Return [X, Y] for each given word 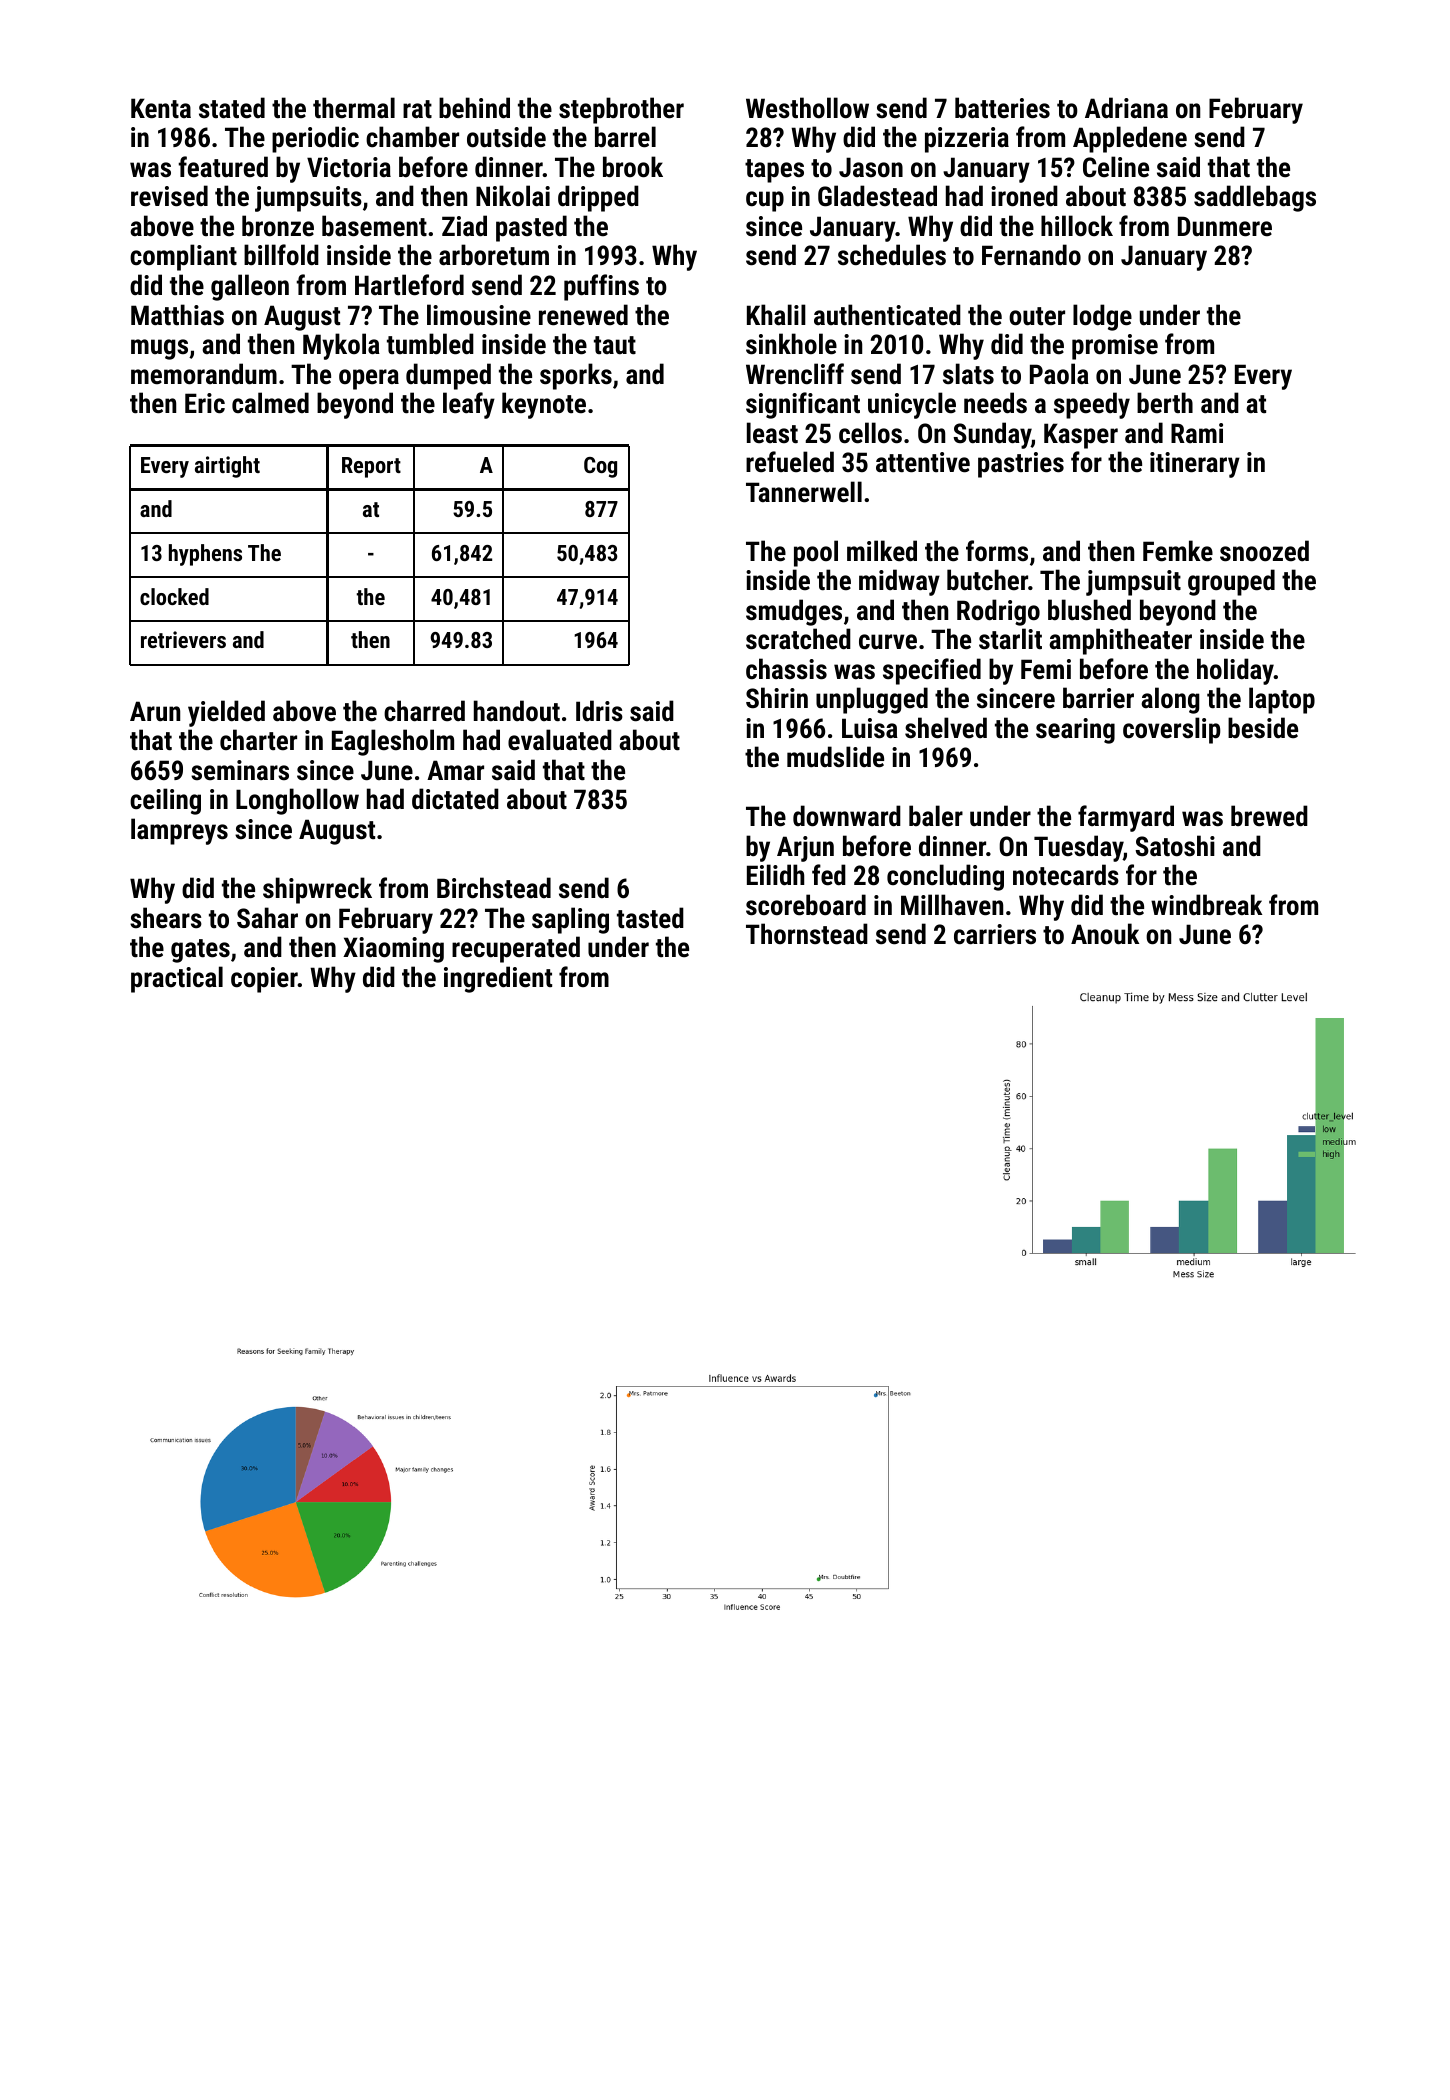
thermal [354, 108]
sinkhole [791, 344]
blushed [1089, 610]
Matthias [177, 315]
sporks [576, 376]
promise [1115, 347]
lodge [1102, 317]
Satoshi [1175, 846]
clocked [174, 596]
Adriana [1126, 107]
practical [177, 979]
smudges [794, 612]
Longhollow [297, 801]
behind [474, 108]
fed [829, 875]
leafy [469, 405]
